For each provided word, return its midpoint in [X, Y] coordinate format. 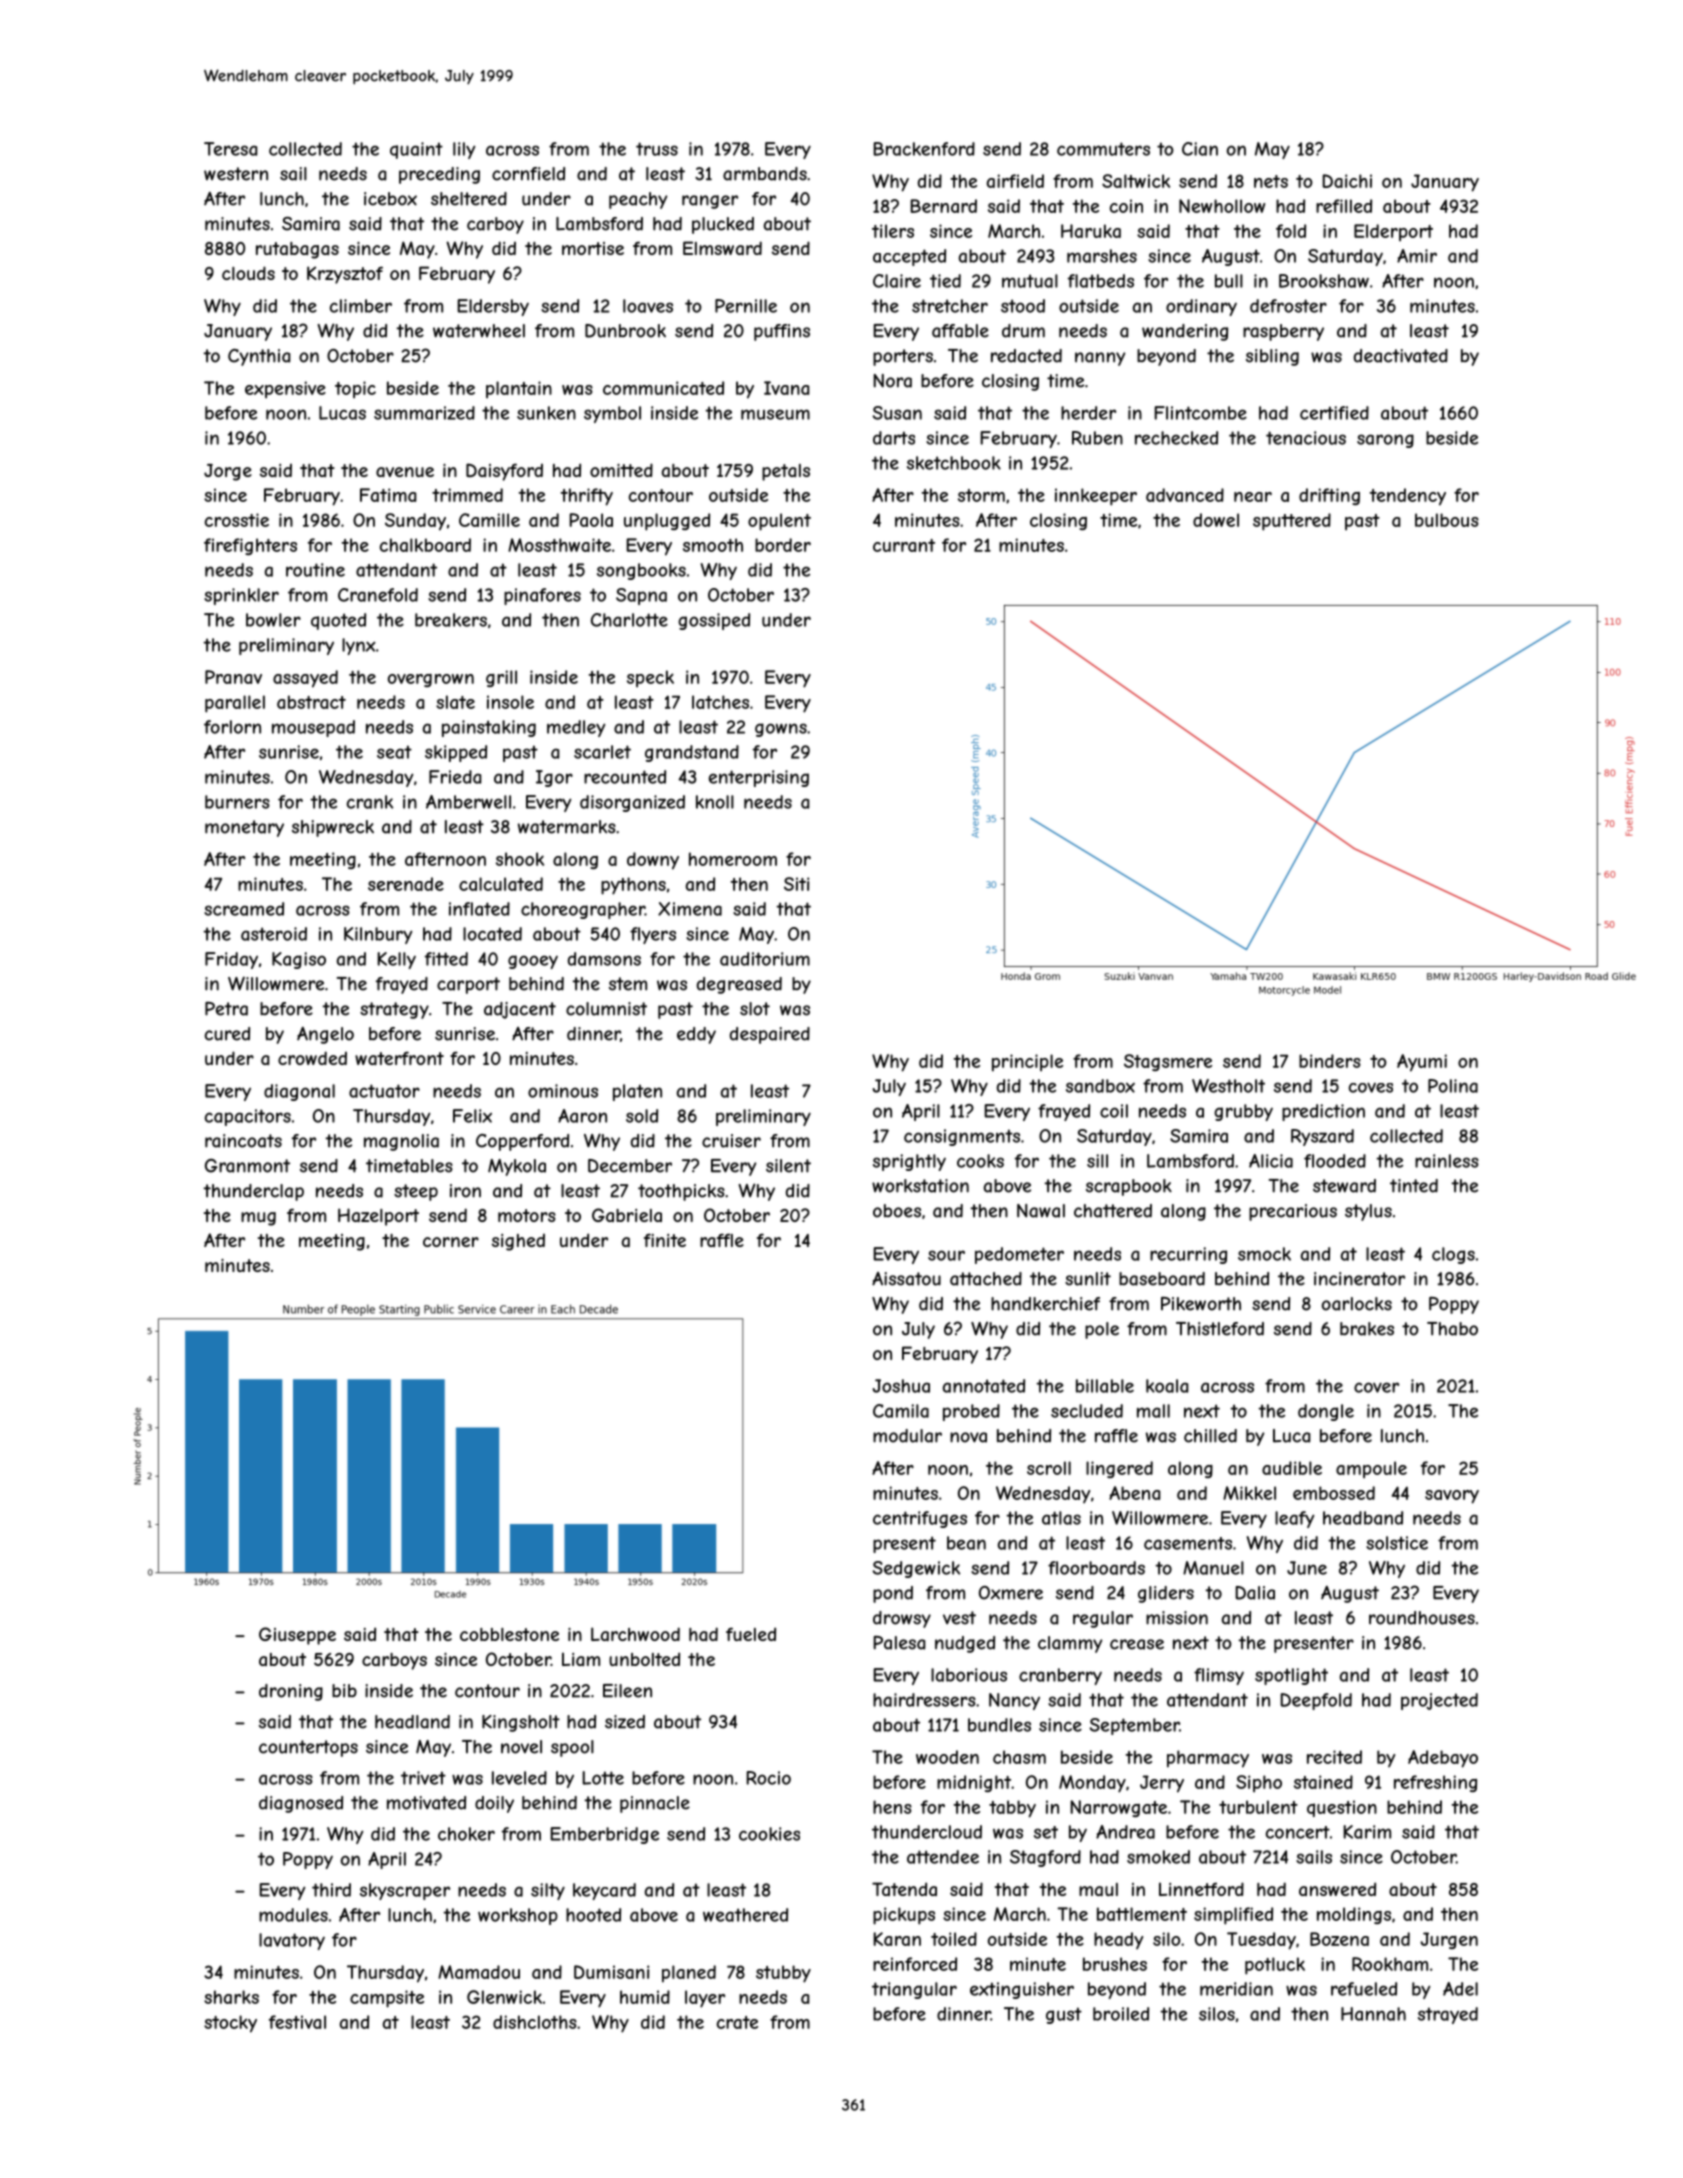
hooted [593, 1915]
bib [344, 1691]
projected [1439, 1701]
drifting [1329, 496]
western [236, 174]
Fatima [388, 495]
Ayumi [1422, 1063]
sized [625, 1722]
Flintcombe [1200, 413]
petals [786, 472]
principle [1027, 1063]
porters [903, 357]
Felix [472, 1116]
